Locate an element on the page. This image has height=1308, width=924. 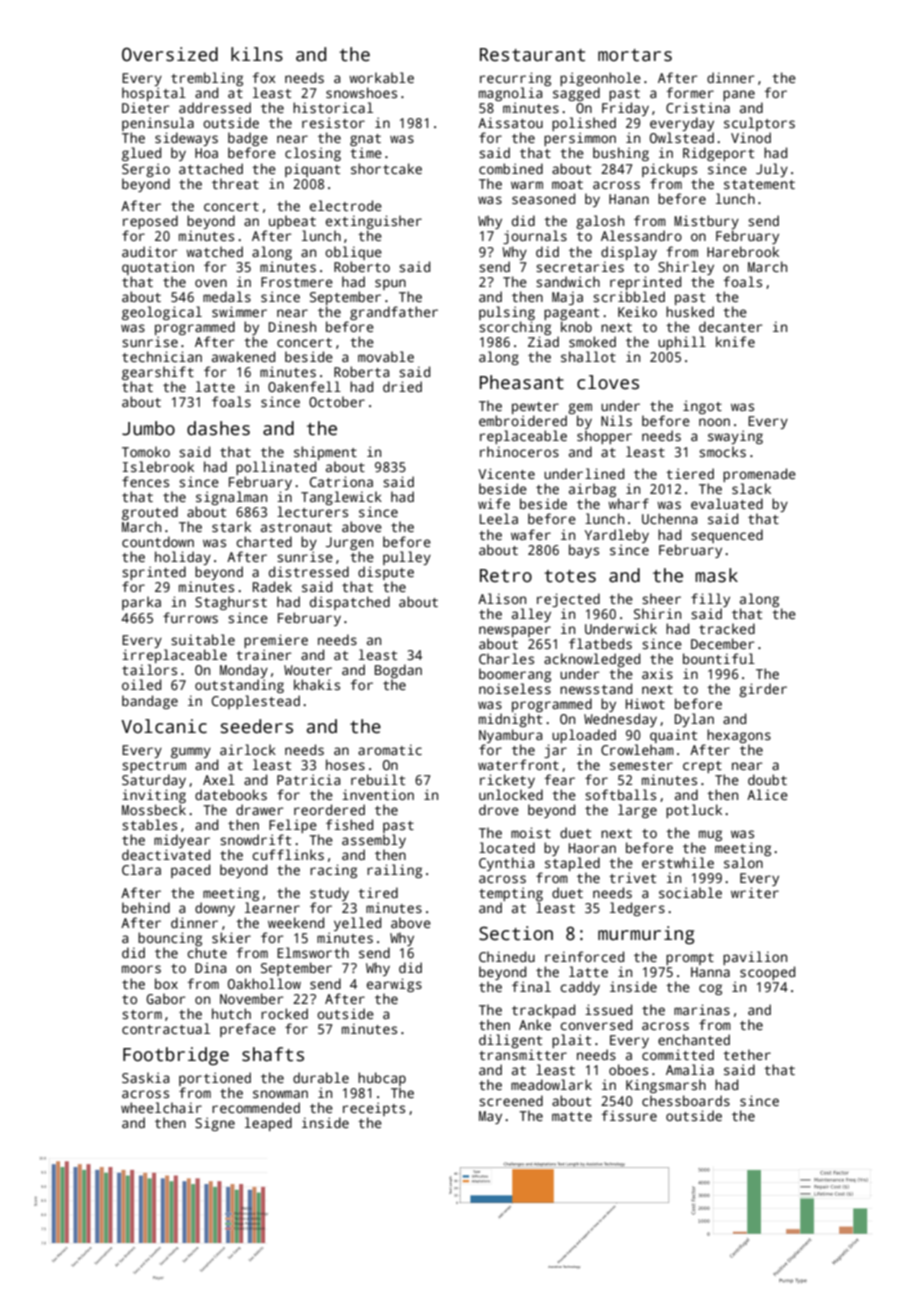
Tanglewick is located at coordinates (341, 498).
